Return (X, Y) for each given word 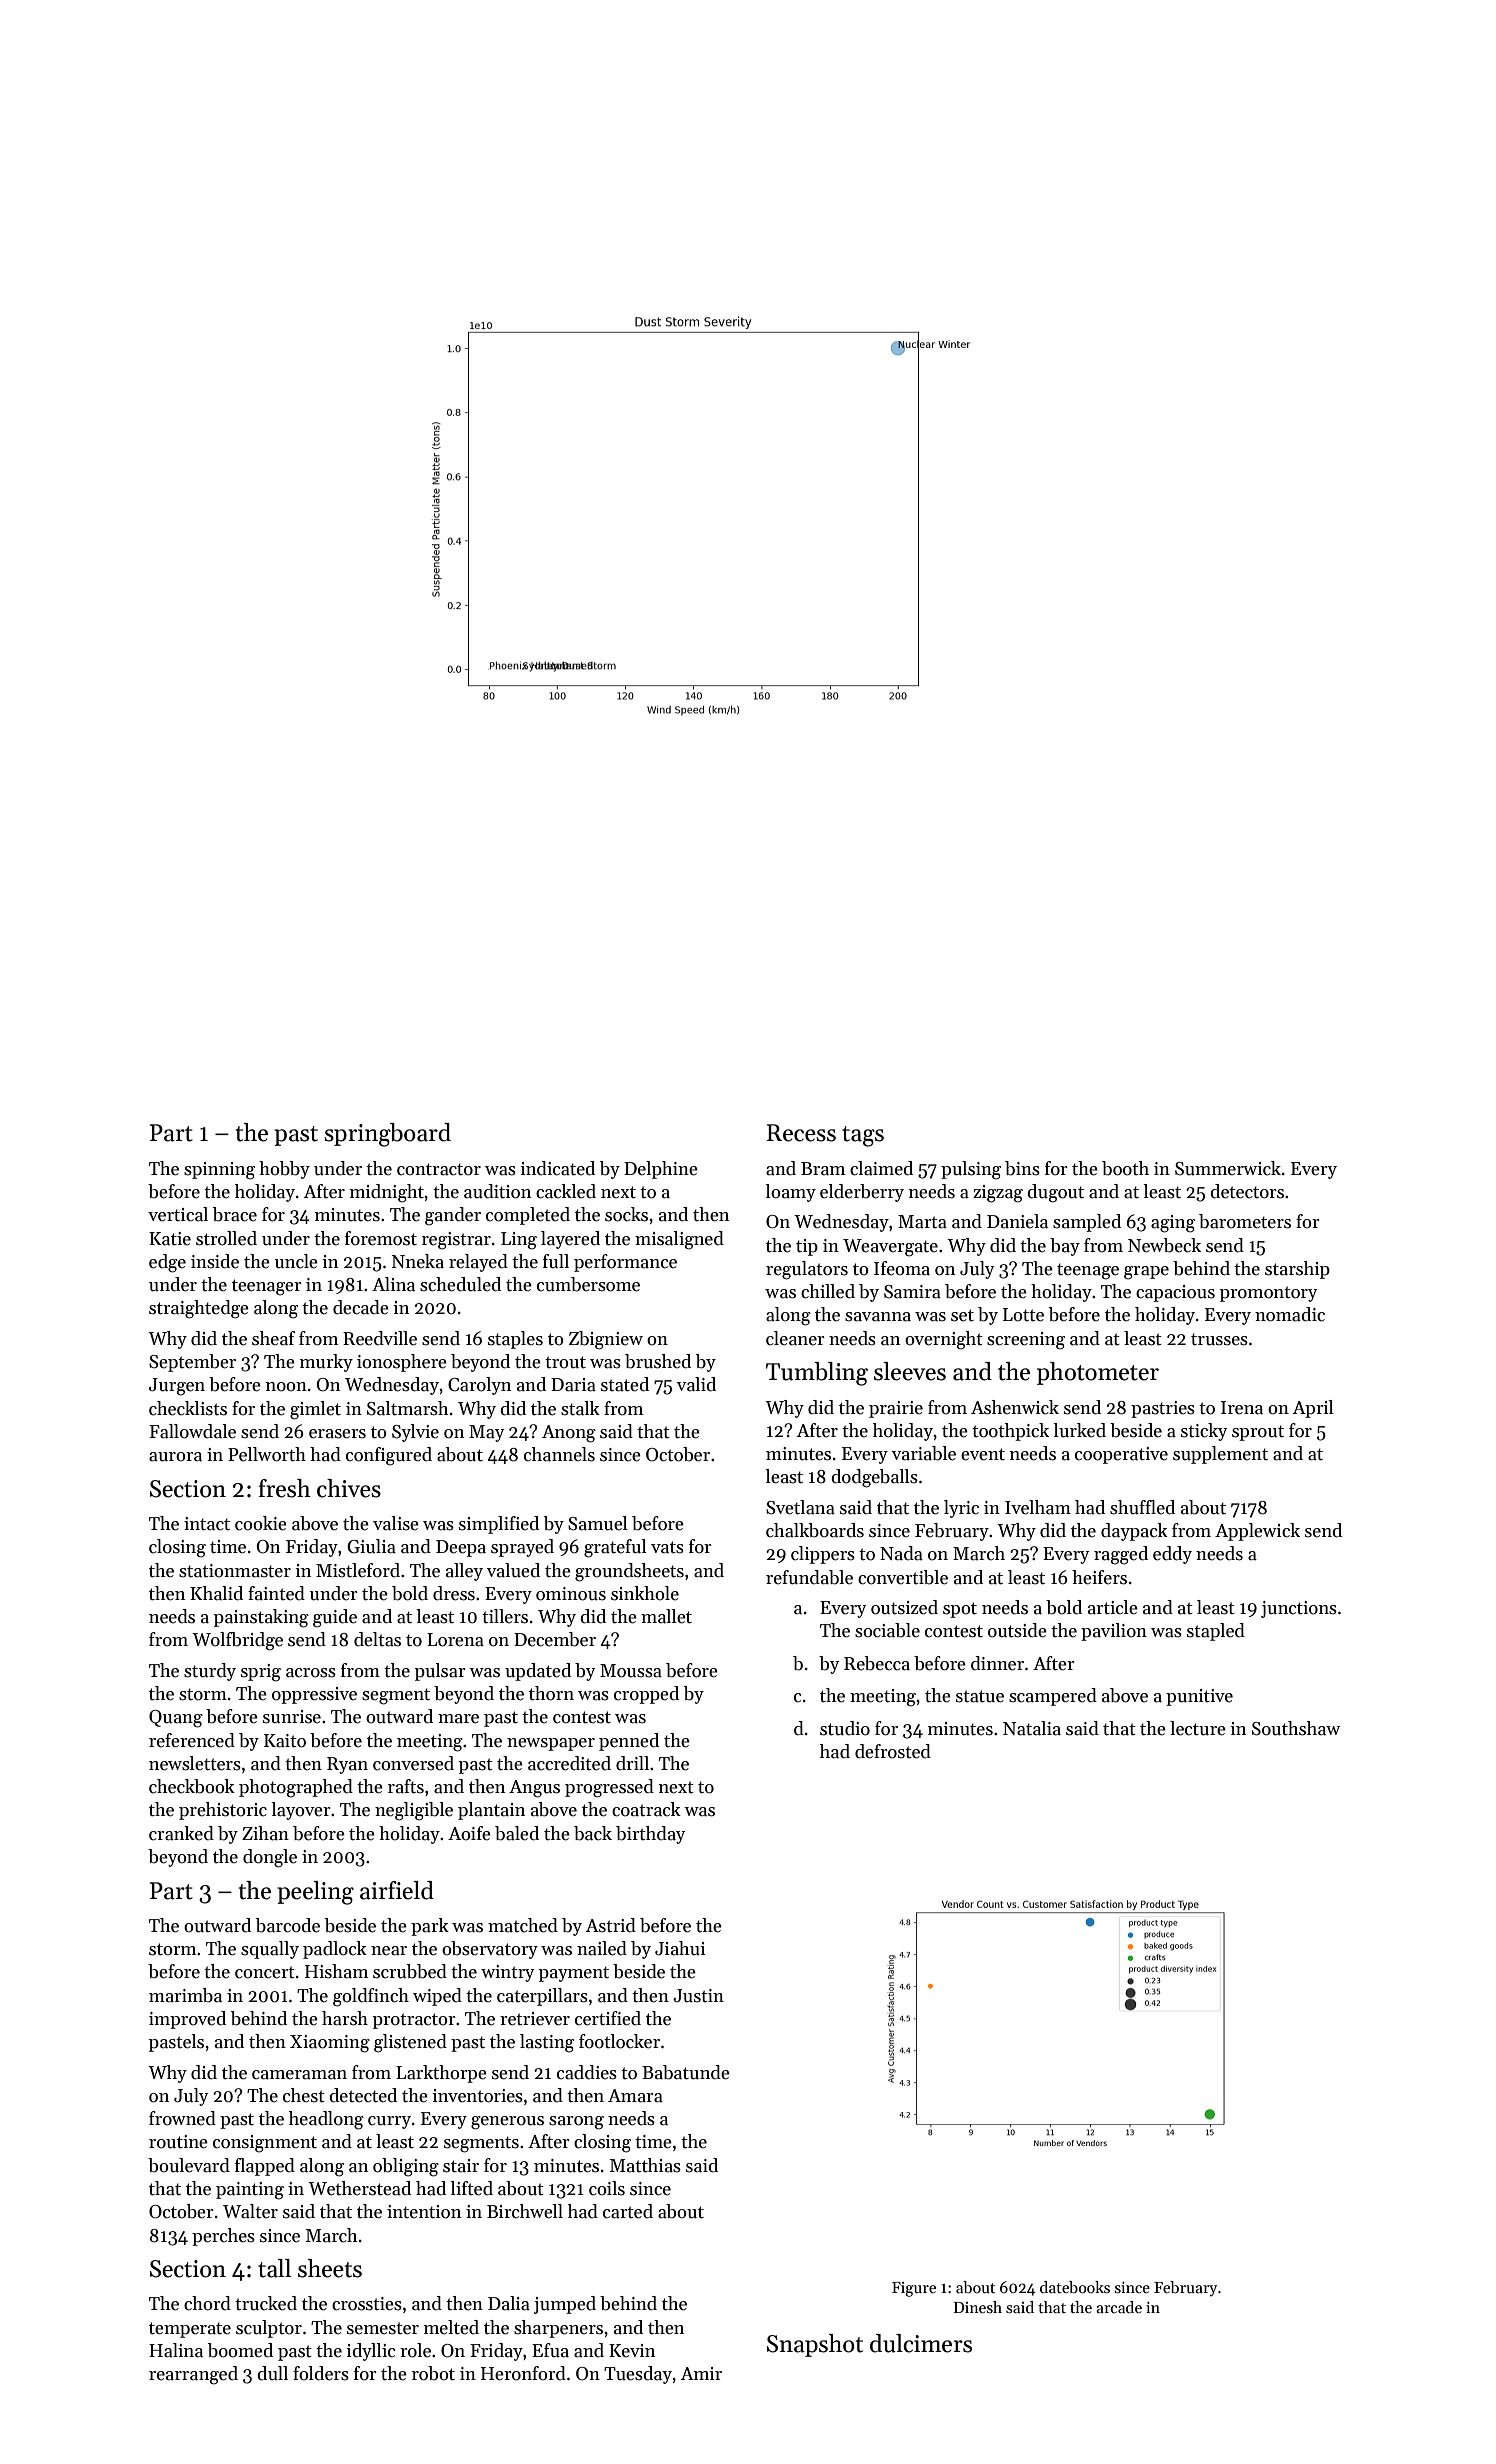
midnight (387, 1193)
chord (207, 2303)
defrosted (893, 1751)
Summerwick (1228, 1168)
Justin (698, 1996)
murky (326, 1363)
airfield (397, 1890)
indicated (558, 1168)
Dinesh (978, 2307)
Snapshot (815, 2345)
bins (1022, 1168)
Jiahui (680, 1948)
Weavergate (890, 1248)
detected (363, 2095)
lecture (1198, 1728)
